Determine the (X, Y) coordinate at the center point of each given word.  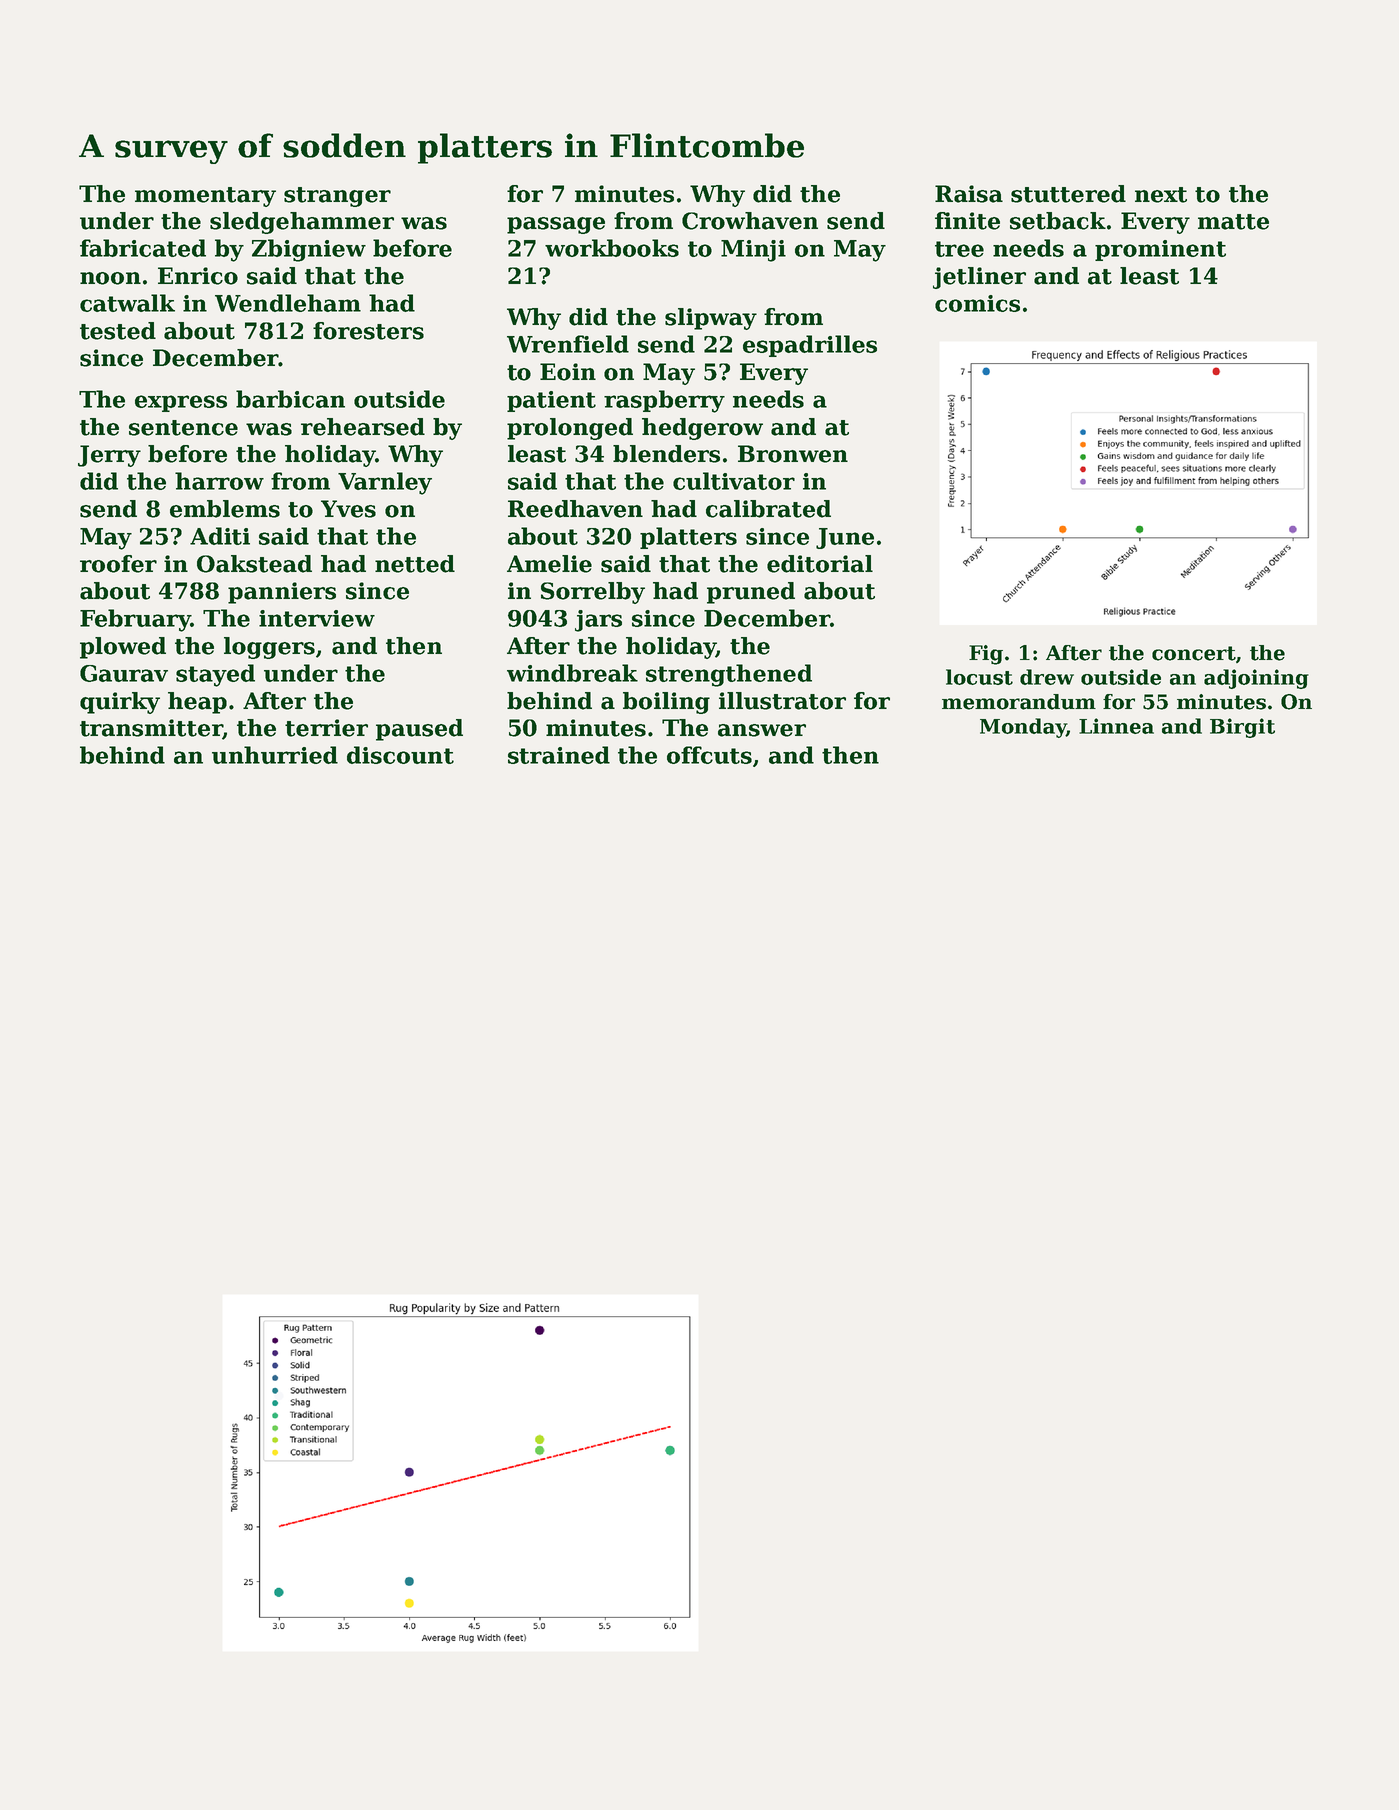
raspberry (664, 401)
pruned (751, 593)
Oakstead (254, 564)
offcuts (709, 755)
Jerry (109, 456)
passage (556, 225)
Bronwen (793, 454)
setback (1058, 221)
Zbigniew (309, 250)
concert (1194, 653)
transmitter (151, 728)
